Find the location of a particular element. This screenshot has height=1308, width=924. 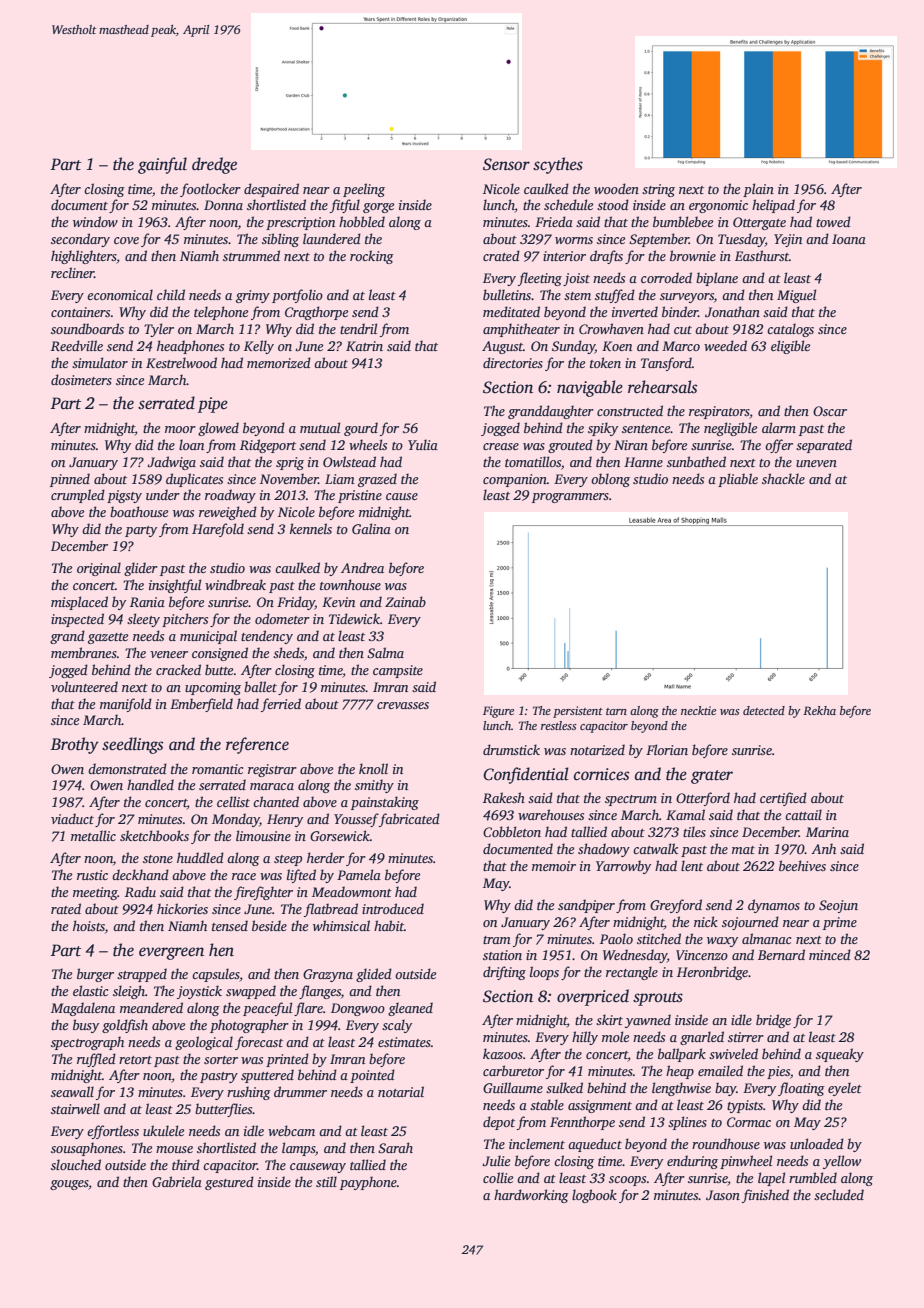

Zainab is located at coordinates (405, 601).
